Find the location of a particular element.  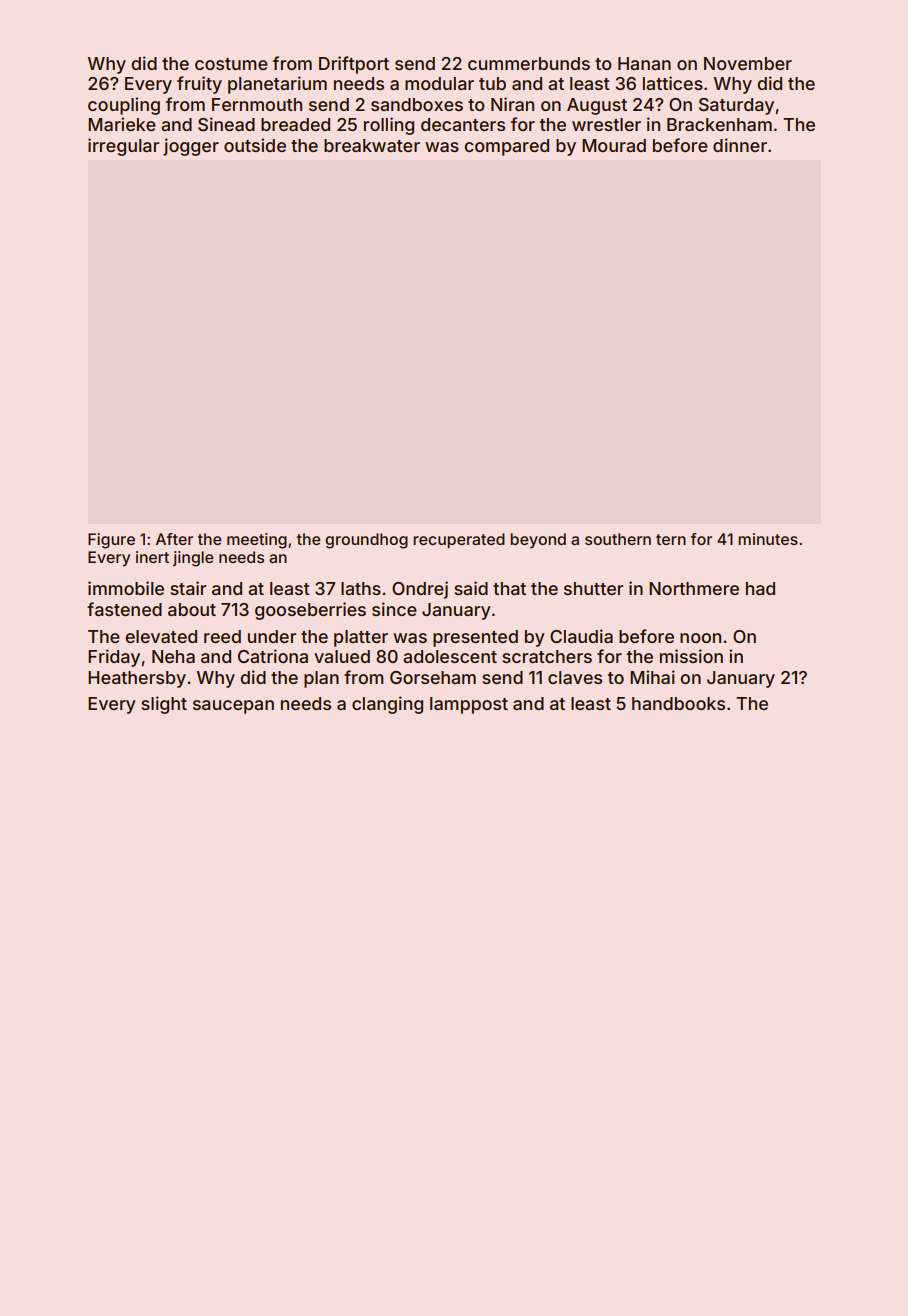

noon is located at coordinates (700, 638).
